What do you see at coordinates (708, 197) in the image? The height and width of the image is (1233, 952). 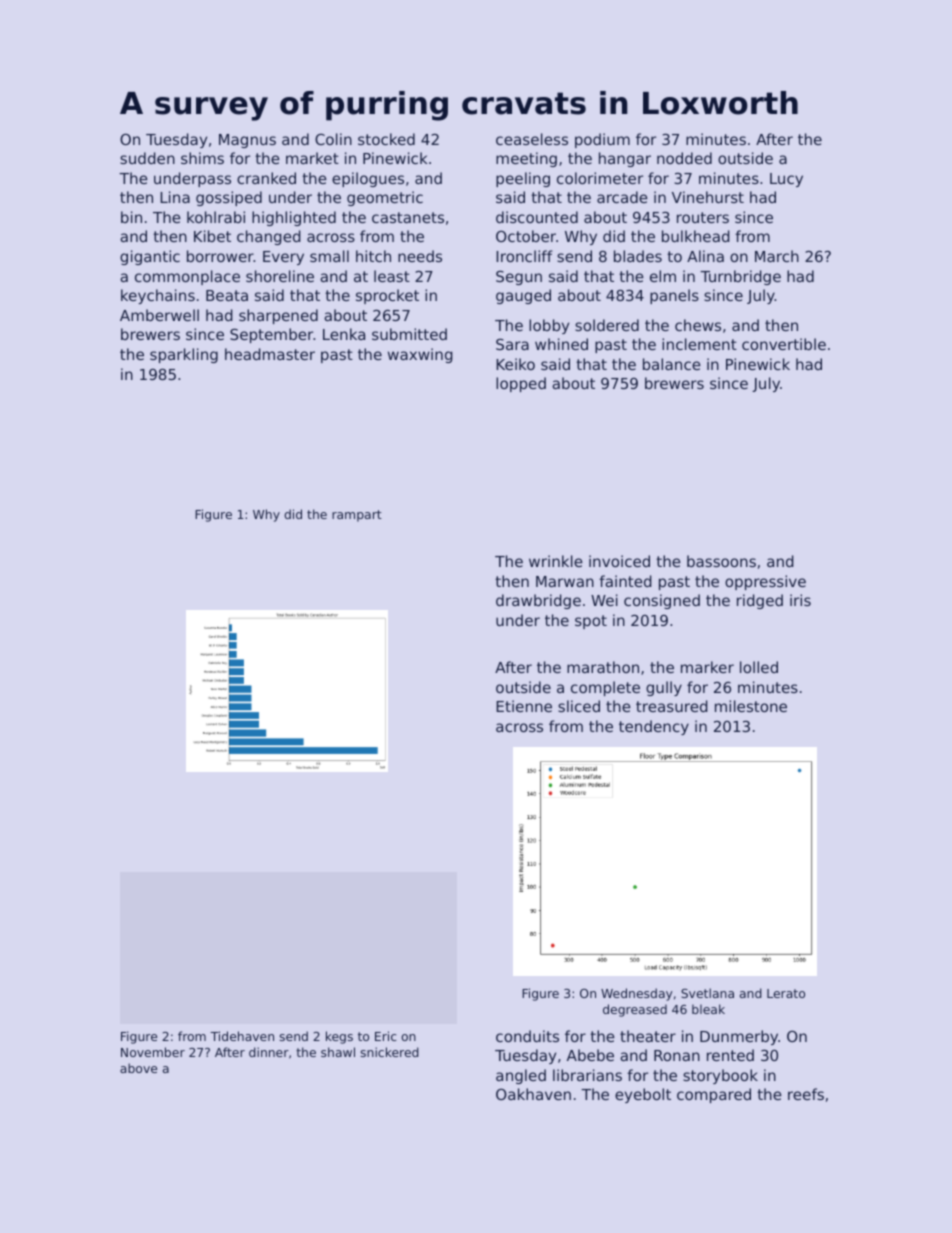 I see `Vinehurst` at bounding box center [708, 197].
